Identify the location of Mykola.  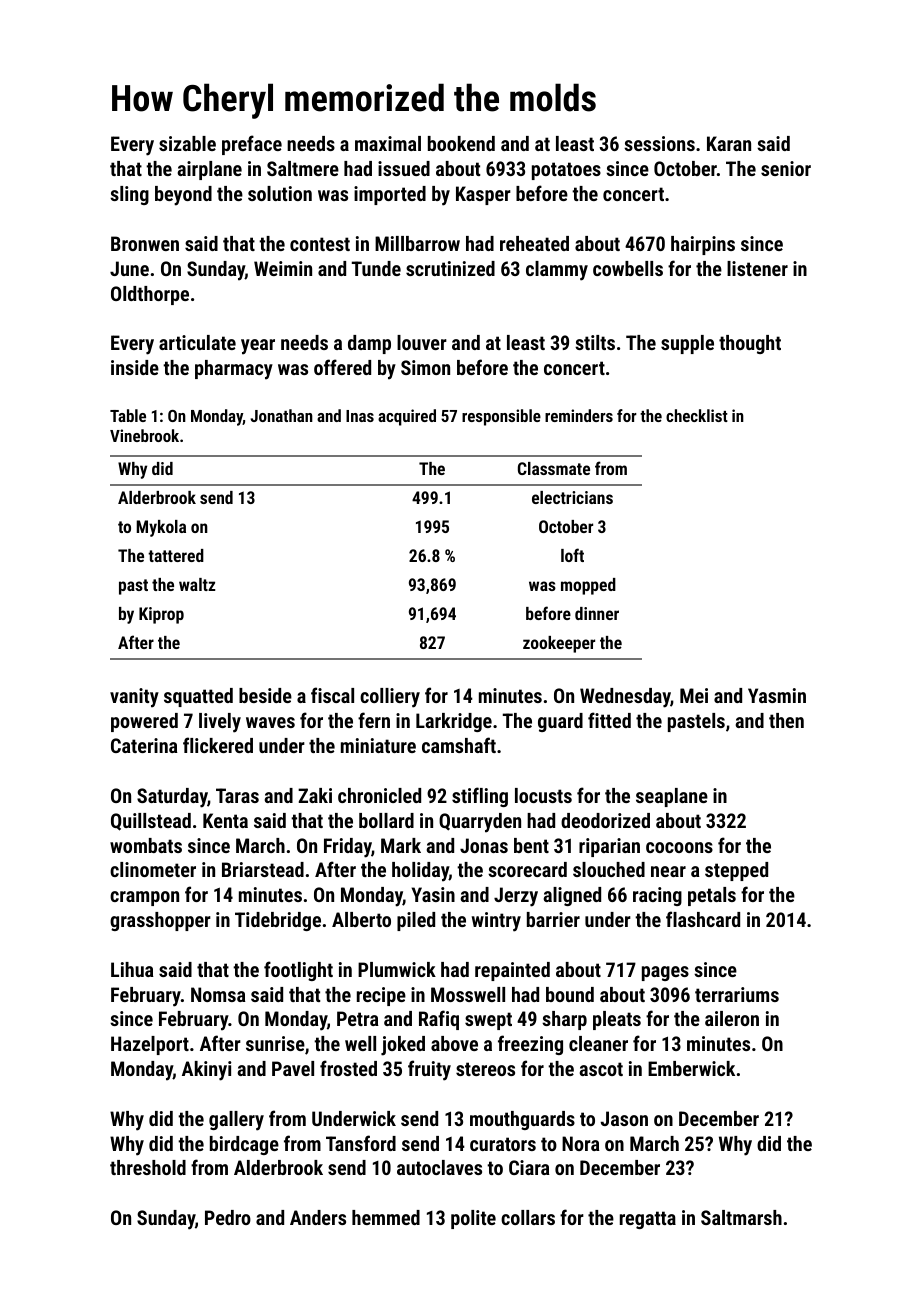
(161, 528).
